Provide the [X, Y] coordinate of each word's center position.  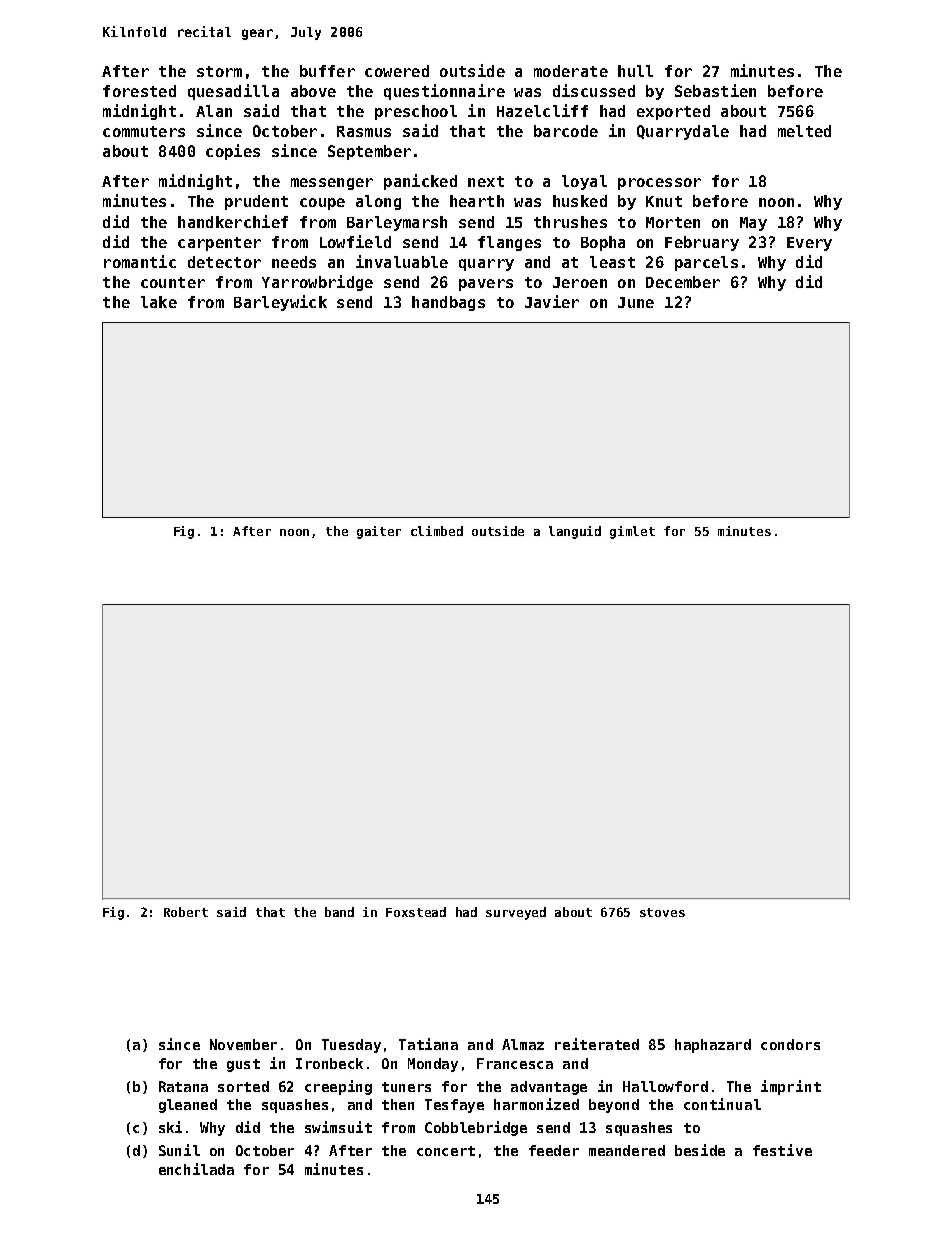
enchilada [196, 1169]
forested [139, 91]
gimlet [632, 532]
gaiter [379, 532]
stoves [662, 912]
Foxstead [416, 912]
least [612, 262]
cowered [397, 71]
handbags [448, 303]
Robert [186, 912]
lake [159, 302]
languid [575, 532]
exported [673, 112]
